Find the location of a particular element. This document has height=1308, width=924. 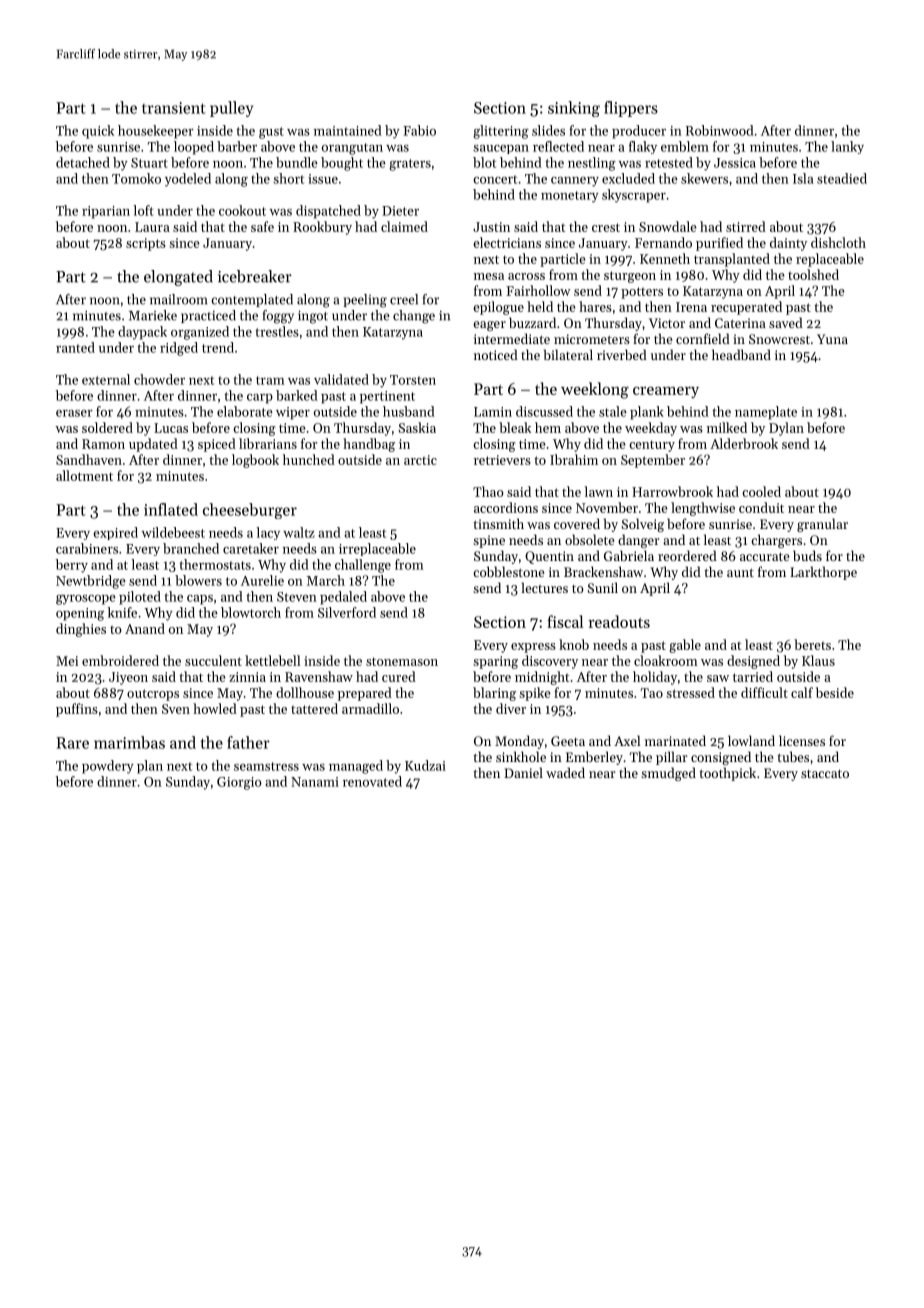

spine is located at coordinates (489, 541).
